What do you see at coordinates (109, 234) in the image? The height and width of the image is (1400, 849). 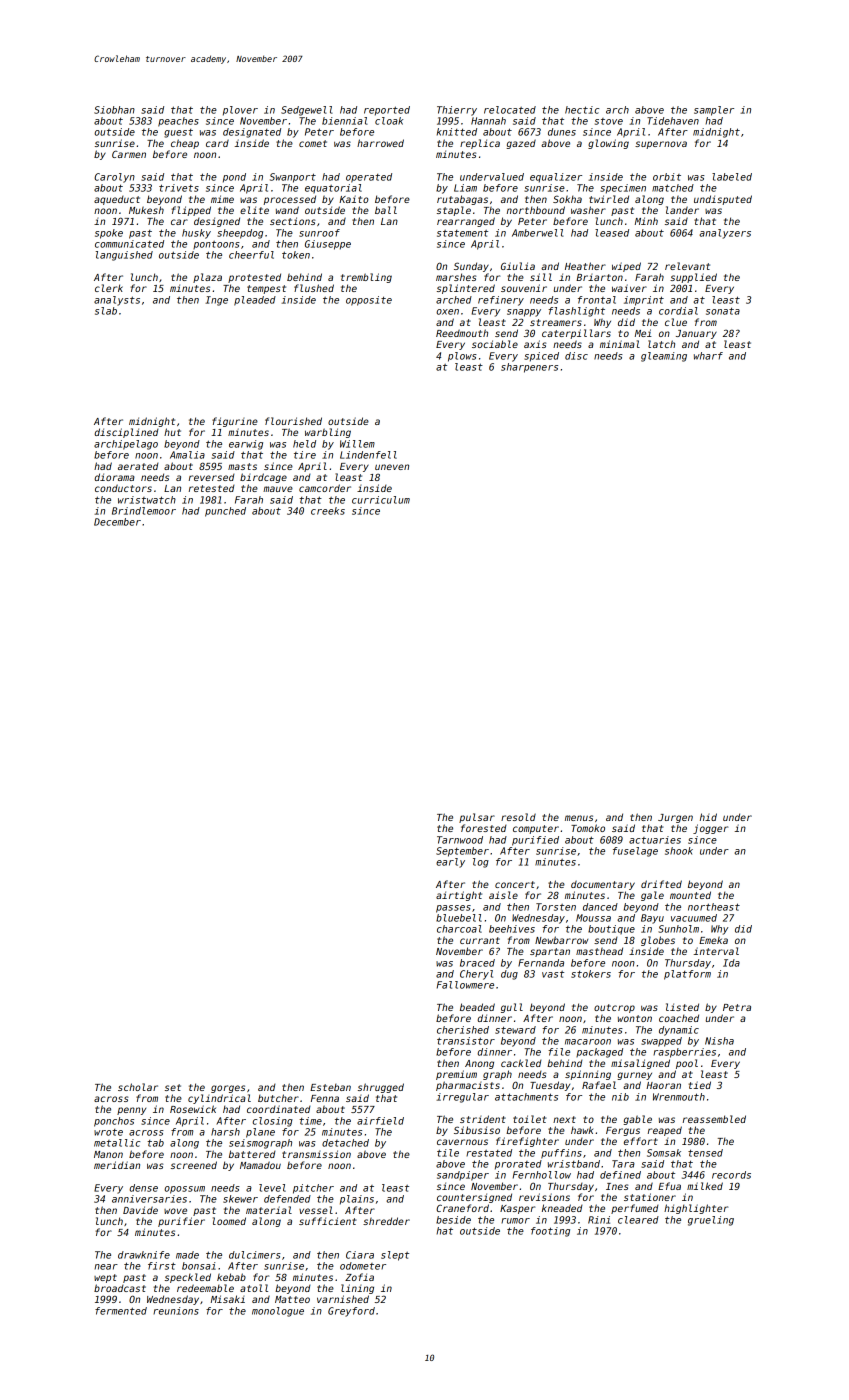 I see `spoke` at bounding box center [109, 234].
